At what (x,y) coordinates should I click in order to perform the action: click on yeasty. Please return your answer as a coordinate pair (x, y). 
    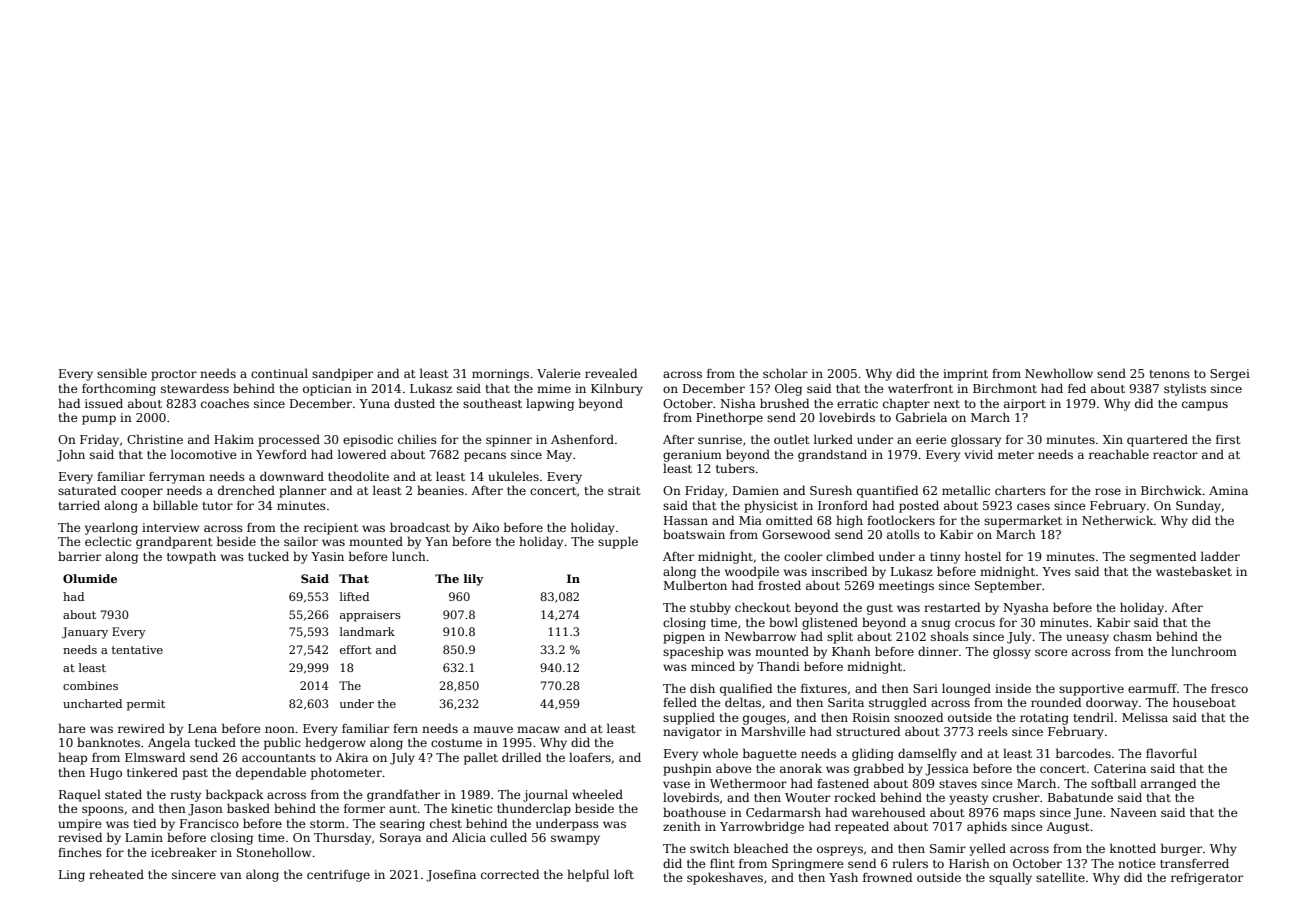
    Looking at the image, I should click on (968, 799).
